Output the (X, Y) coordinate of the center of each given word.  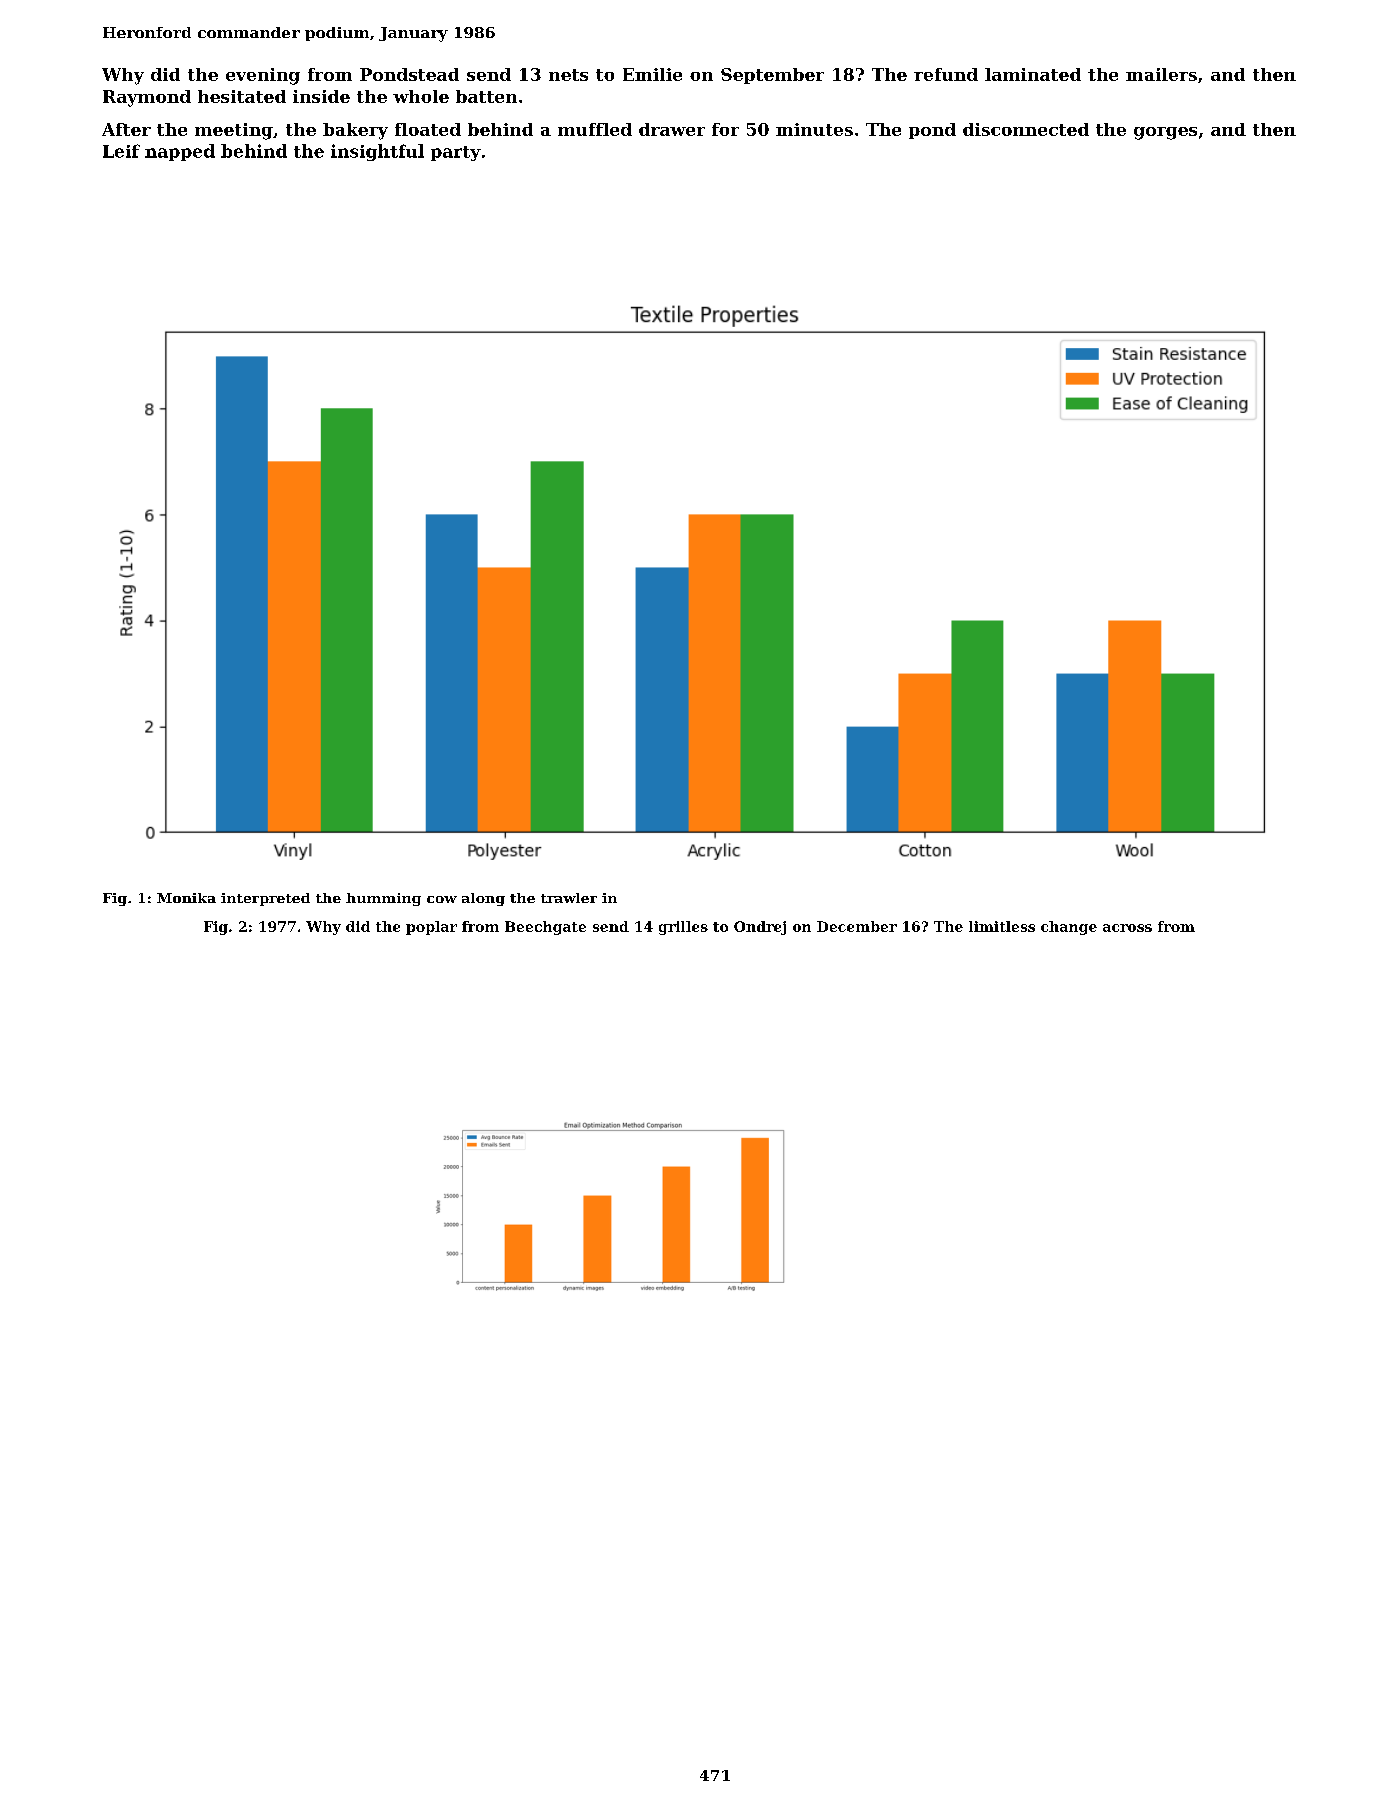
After (126, 129)
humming (383, 899)
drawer (672, 129)
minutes (814, 129)
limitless (1002, 926)
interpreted (265, 899)
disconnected (1026, 129)
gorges (1165, 133)
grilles (683, 928)
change (1069, 928)
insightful (377, 152)
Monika (186, 898)
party (456, 153)
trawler (569, 898)
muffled (595, 129)
